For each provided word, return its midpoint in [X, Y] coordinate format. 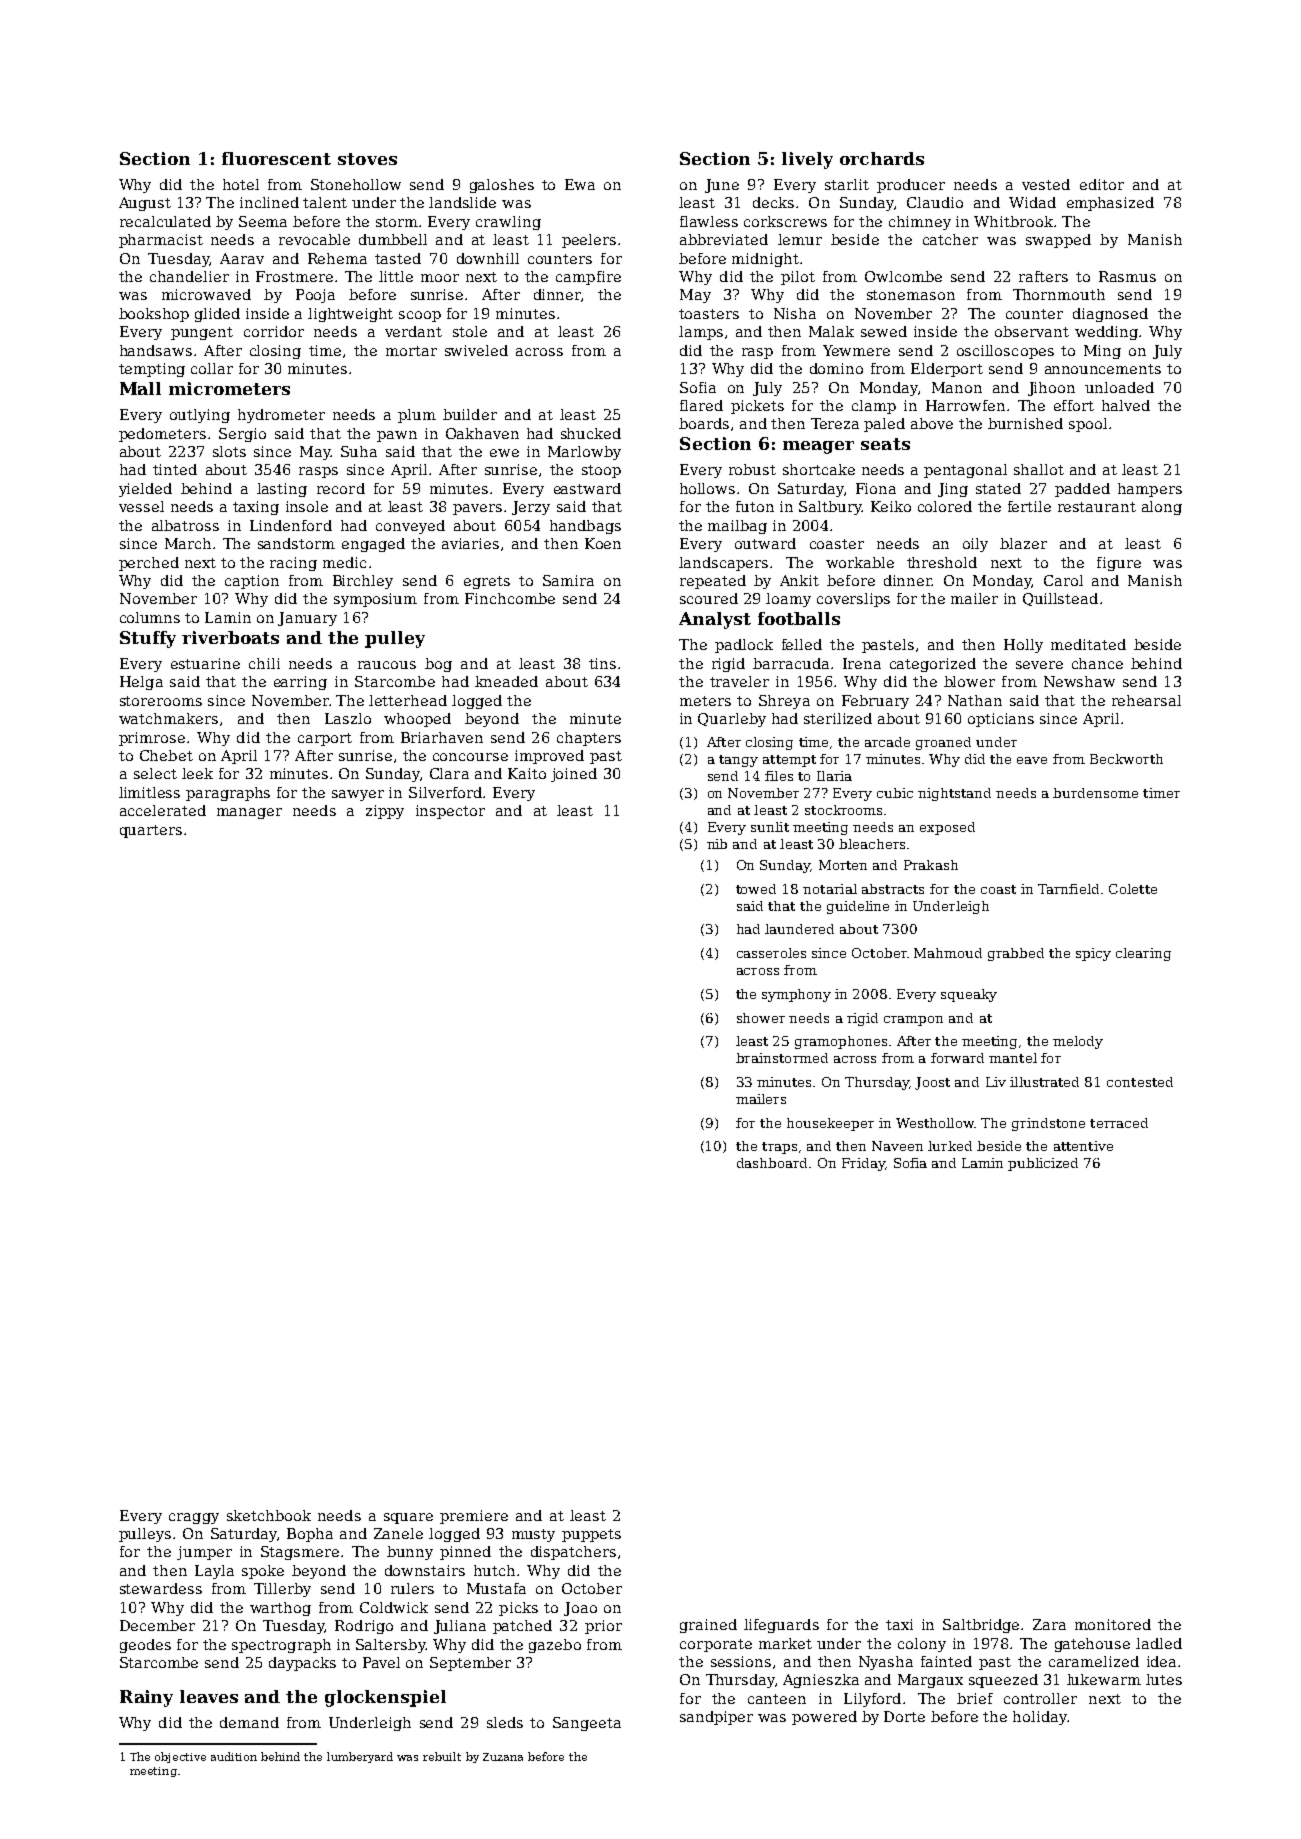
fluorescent [276, 158]
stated [998, 488]
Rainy [146, 1698]
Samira [568, 580]
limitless [149, 792]
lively [807, 160]
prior [603, 1627]
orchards [882, 158]
